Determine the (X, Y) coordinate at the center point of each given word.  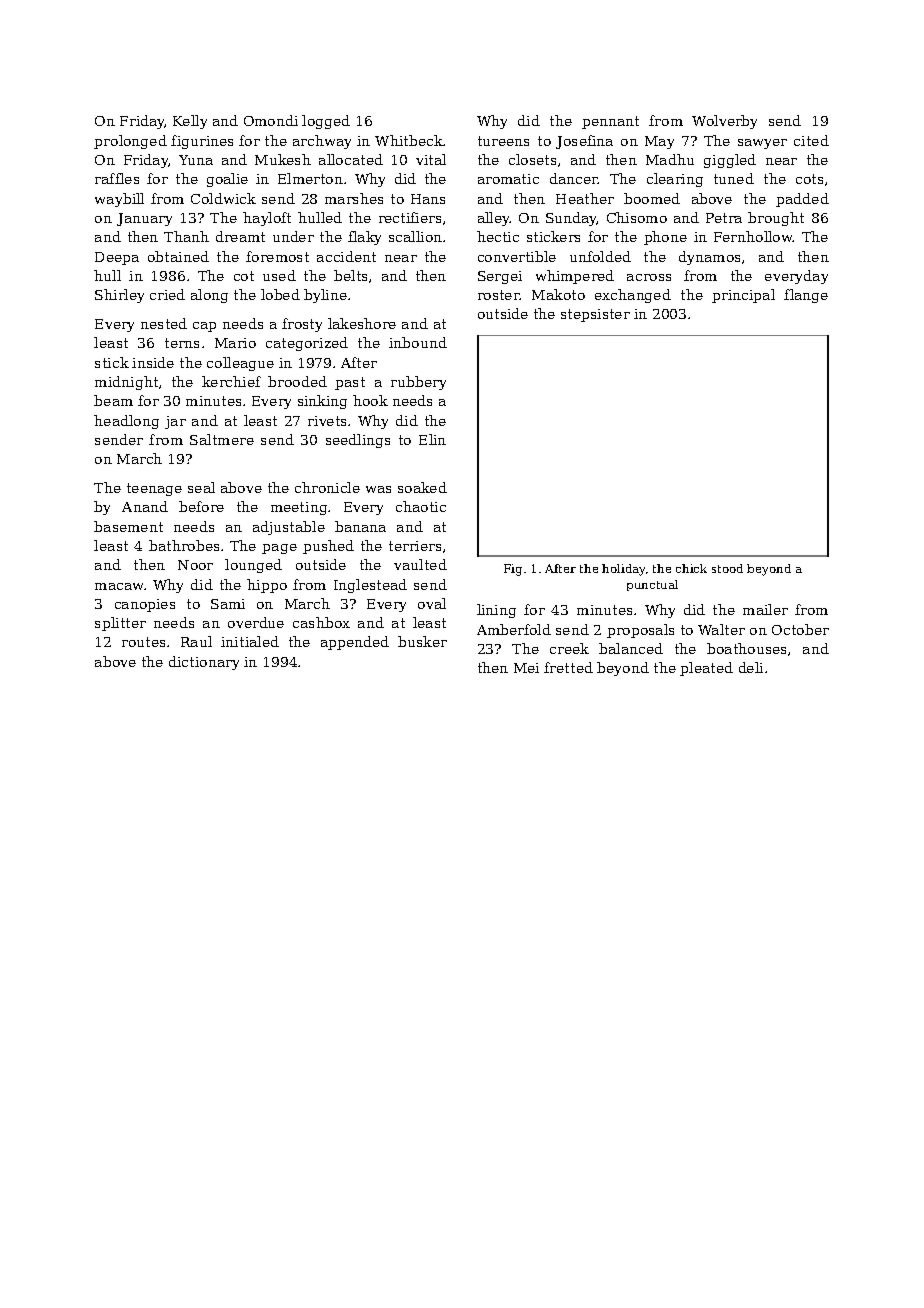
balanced (631, 648)
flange (806, 296)
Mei (526, 668)
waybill (119, 200)
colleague (240, 364)
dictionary (204, 663)
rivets (327, 421)
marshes (354, 198)
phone (665, 238)
